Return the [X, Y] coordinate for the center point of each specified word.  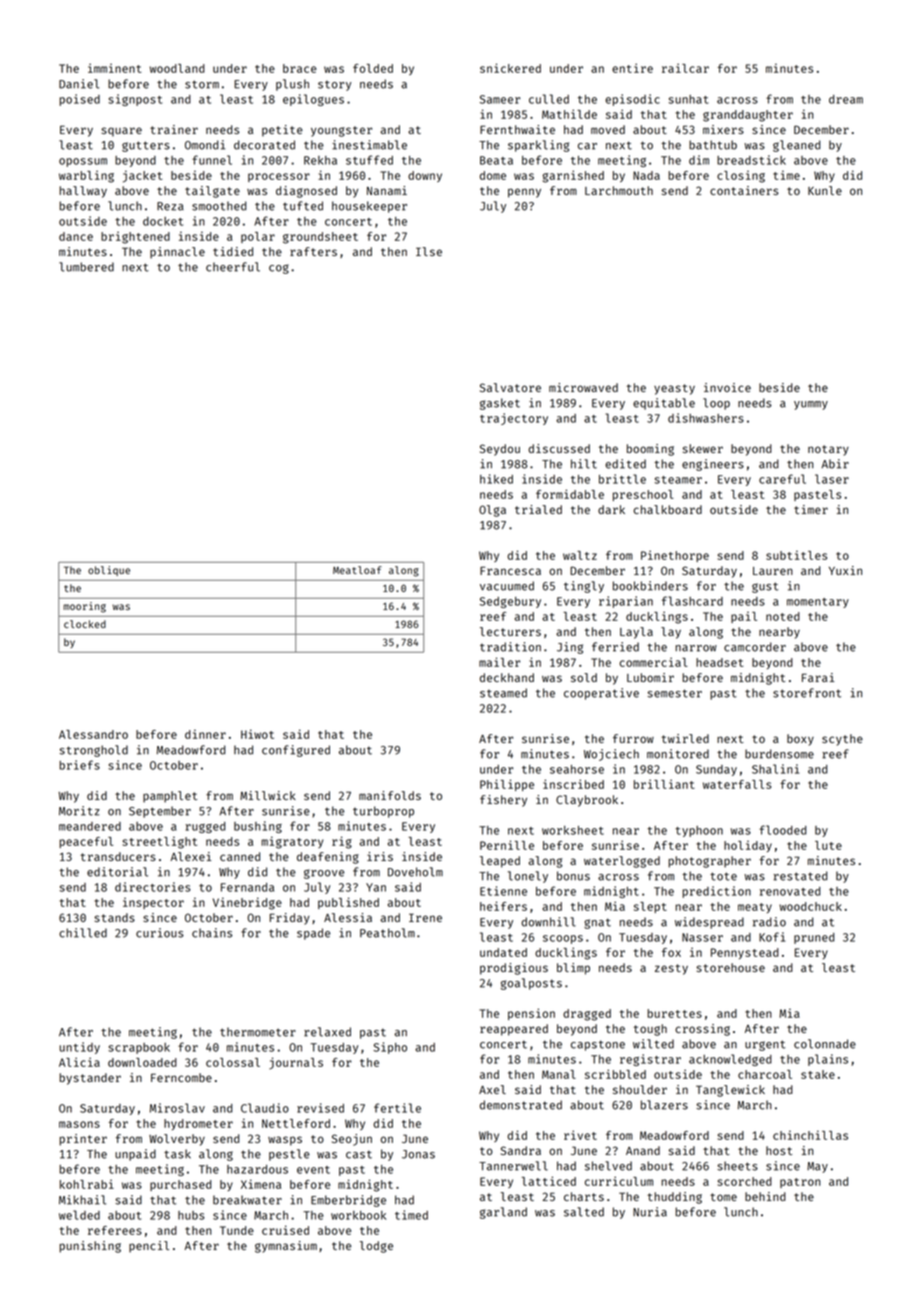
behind [765, 1196]
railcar [685, 68]
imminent [115, 68]
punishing [90, 1247]
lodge [376, 1247]
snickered [510, 68]
